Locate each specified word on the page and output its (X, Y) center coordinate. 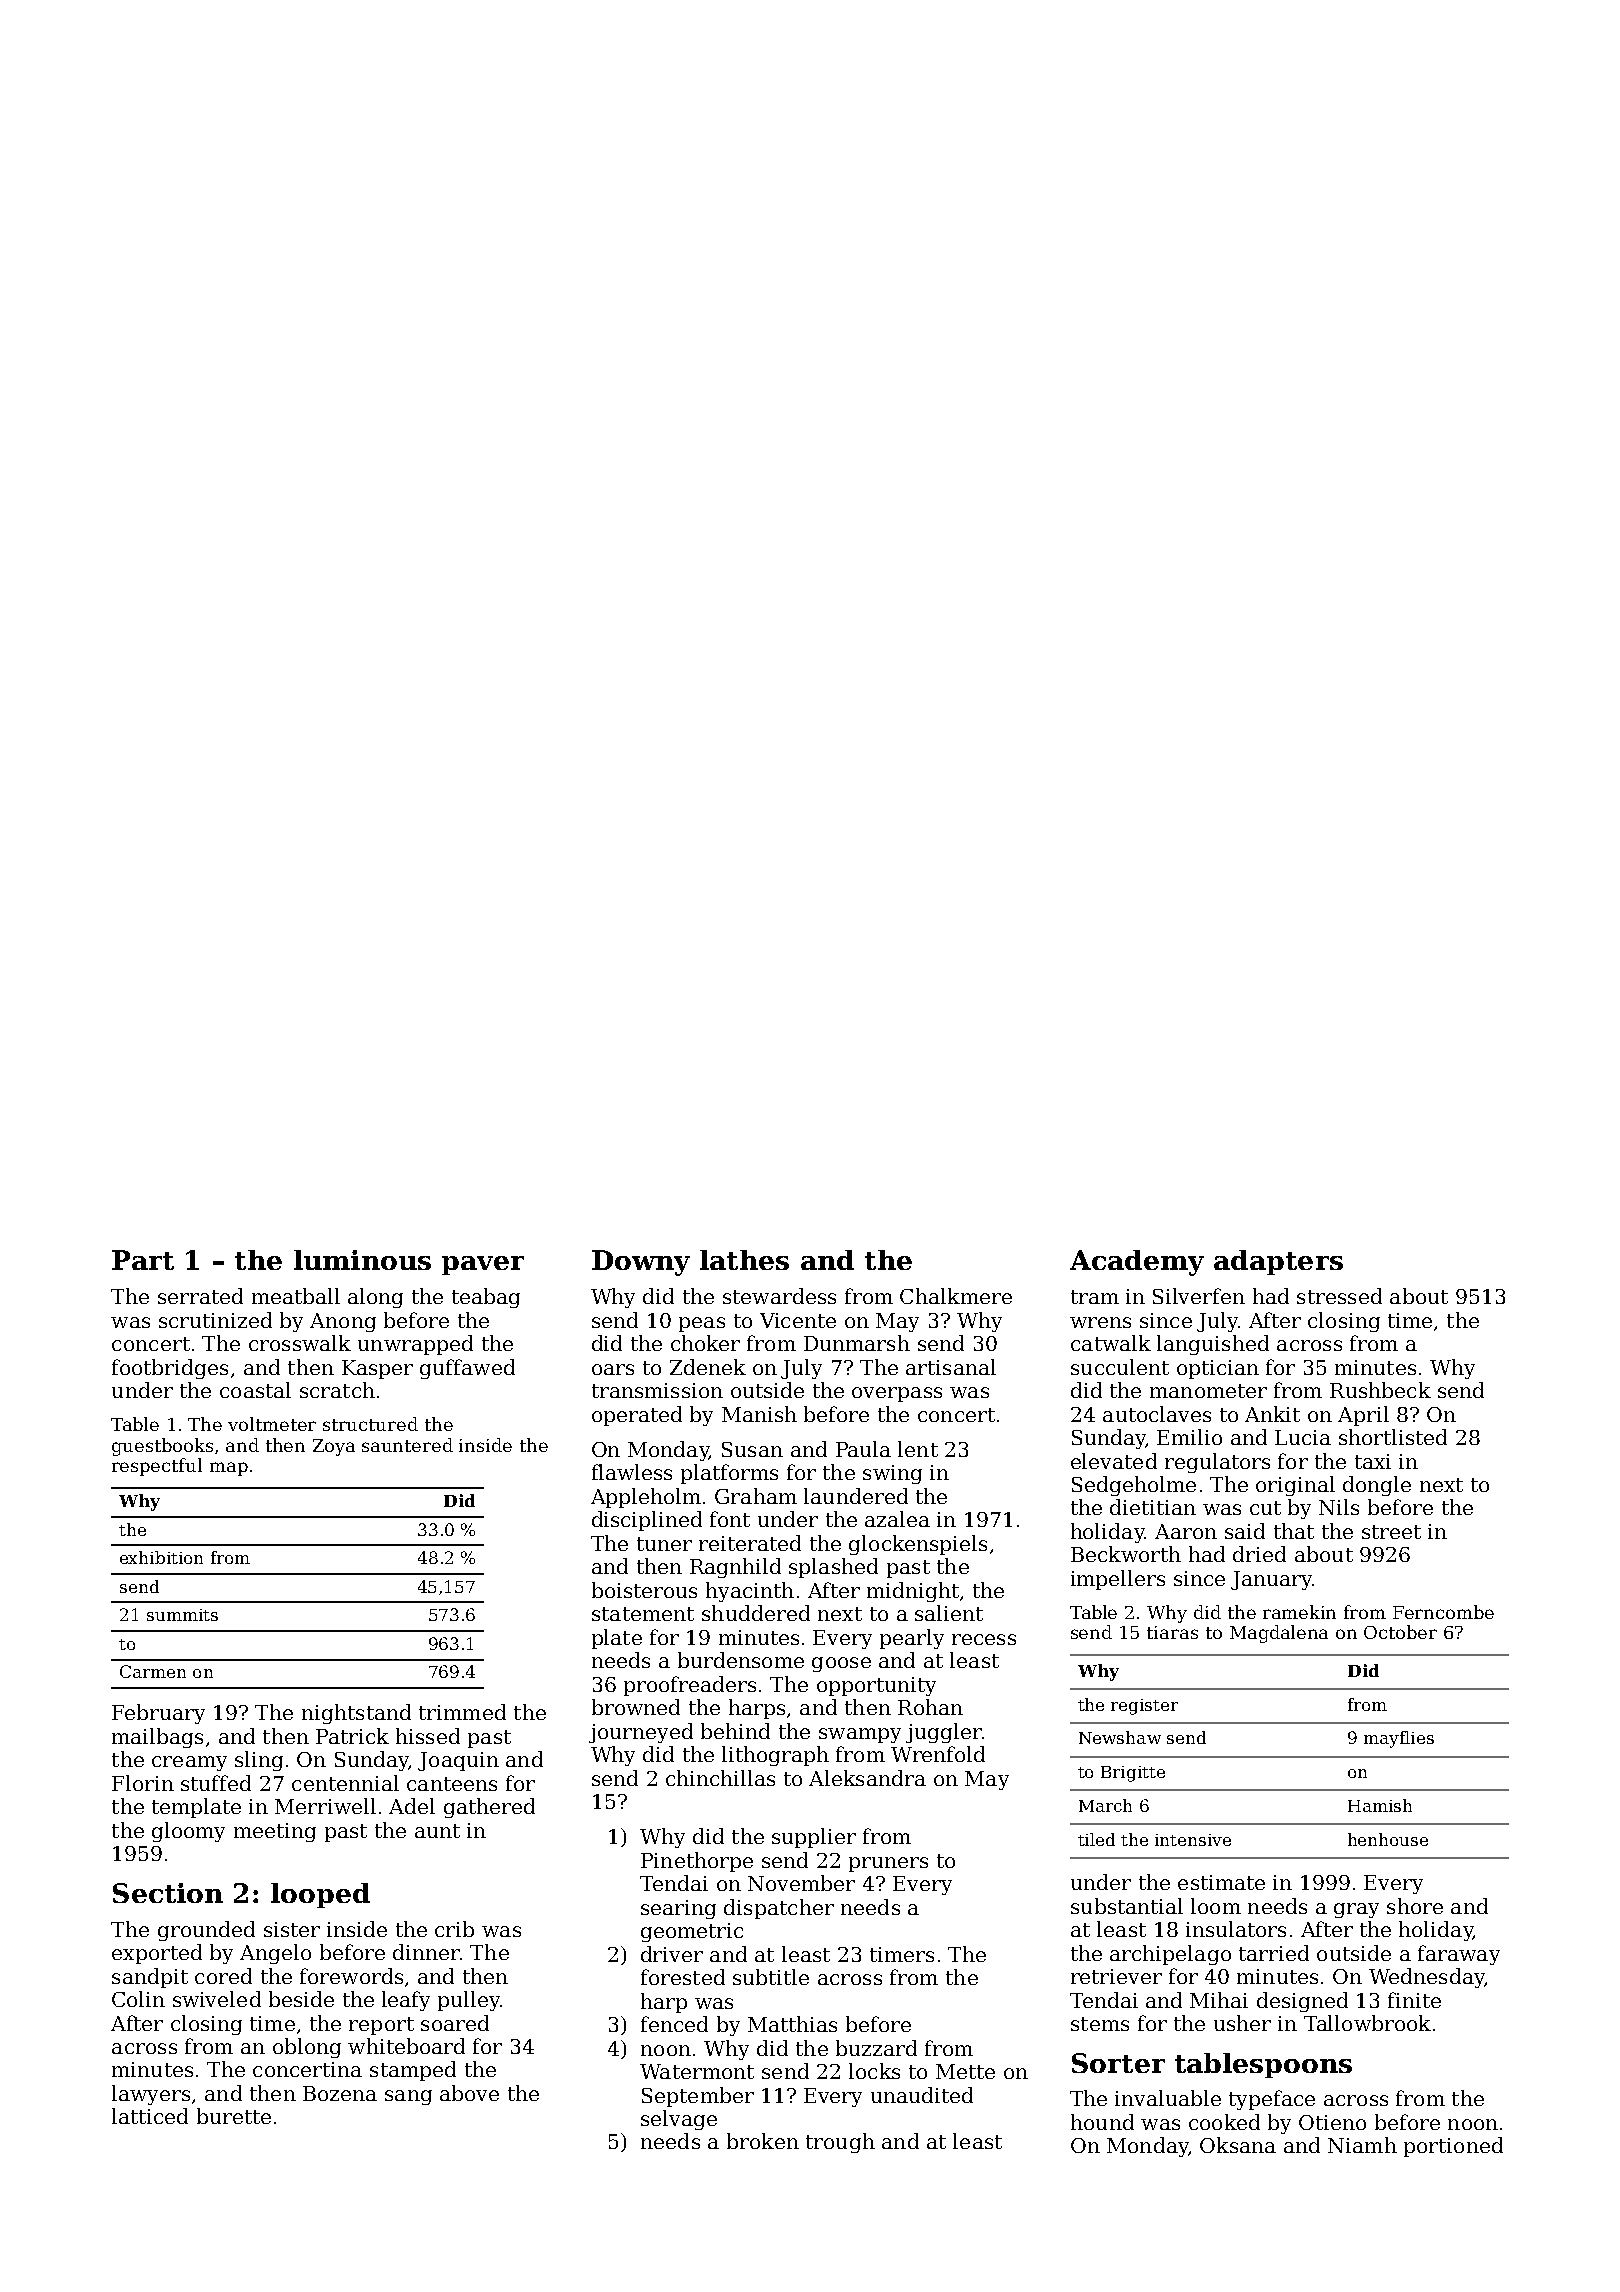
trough (840, 2143)
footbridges (170, 1369)
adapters (1278, 1262)
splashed (833, 1568)
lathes (744, 1260)
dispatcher (779, 1909)
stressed (1339, 1296)
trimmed (462, 1712)
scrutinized (215, 1320)
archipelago (1170, 1955)
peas (702, 1324)
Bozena (340, 2093)
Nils (1339, 1507)
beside (301, 1999)
